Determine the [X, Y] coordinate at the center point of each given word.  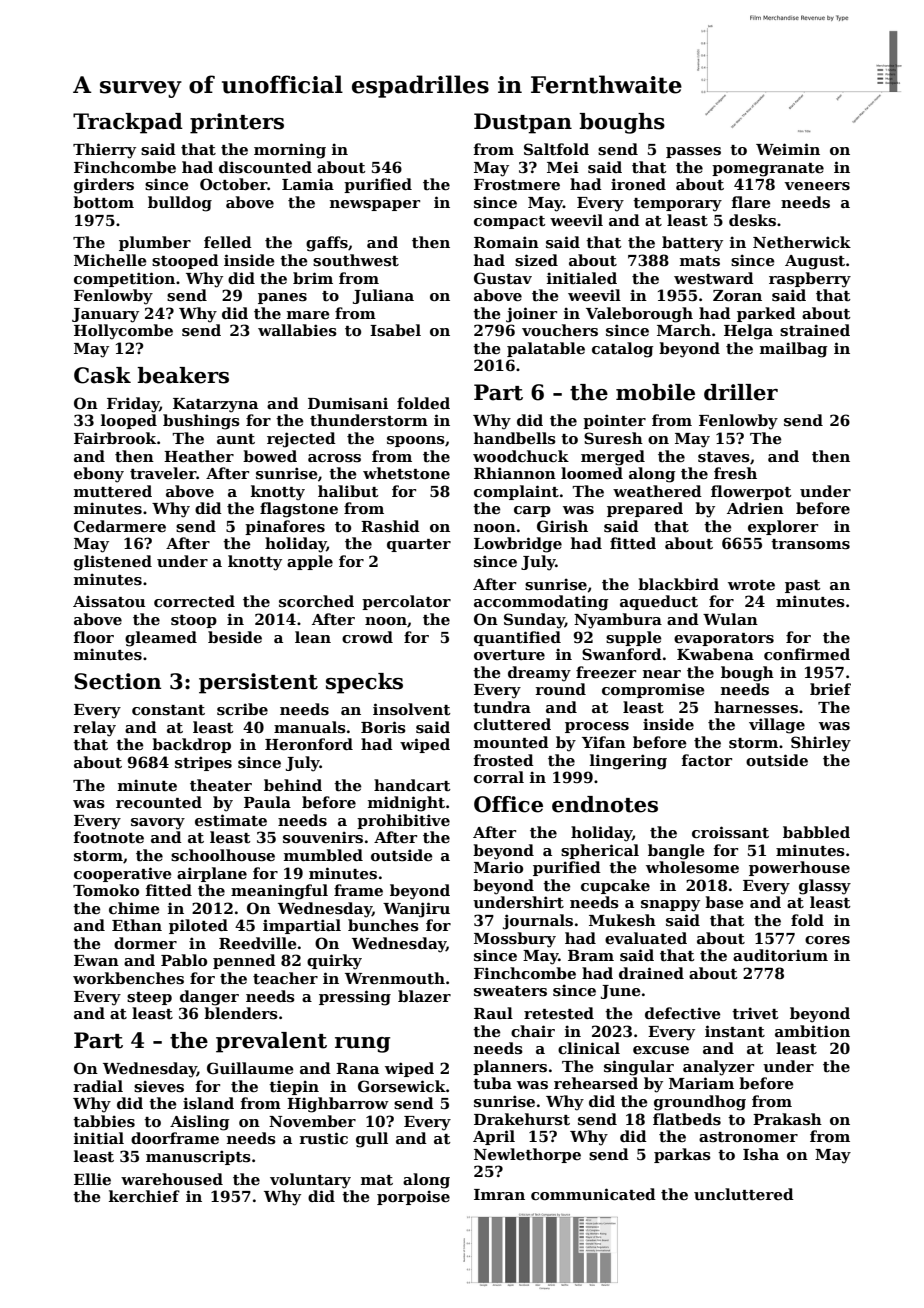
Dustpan [523, 123]
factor [707, 760]
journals [538, 922]
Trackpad [128, 123]
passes [693, 152]
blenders [241, 1013]
